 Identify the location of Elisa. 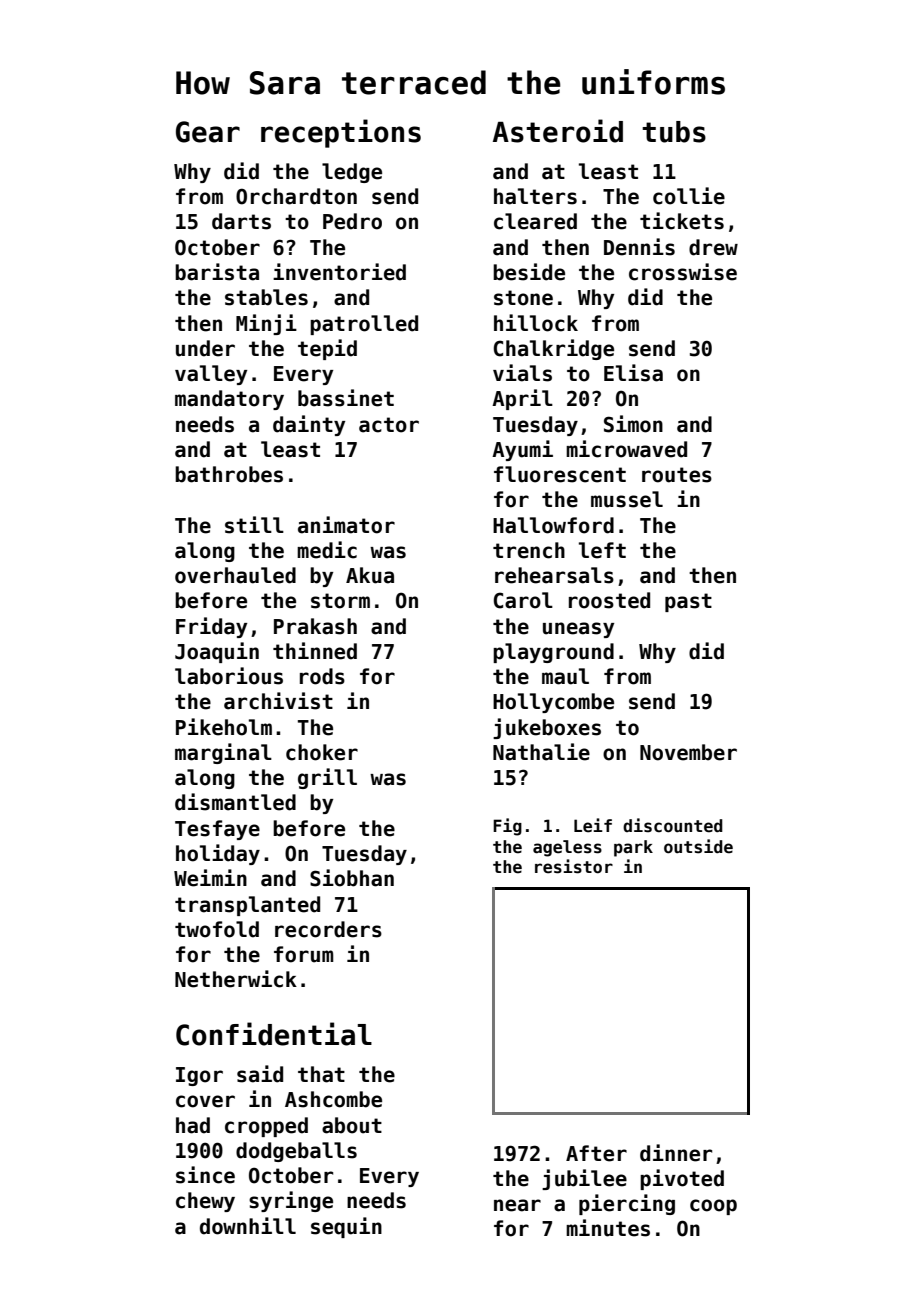
(633, 373).
